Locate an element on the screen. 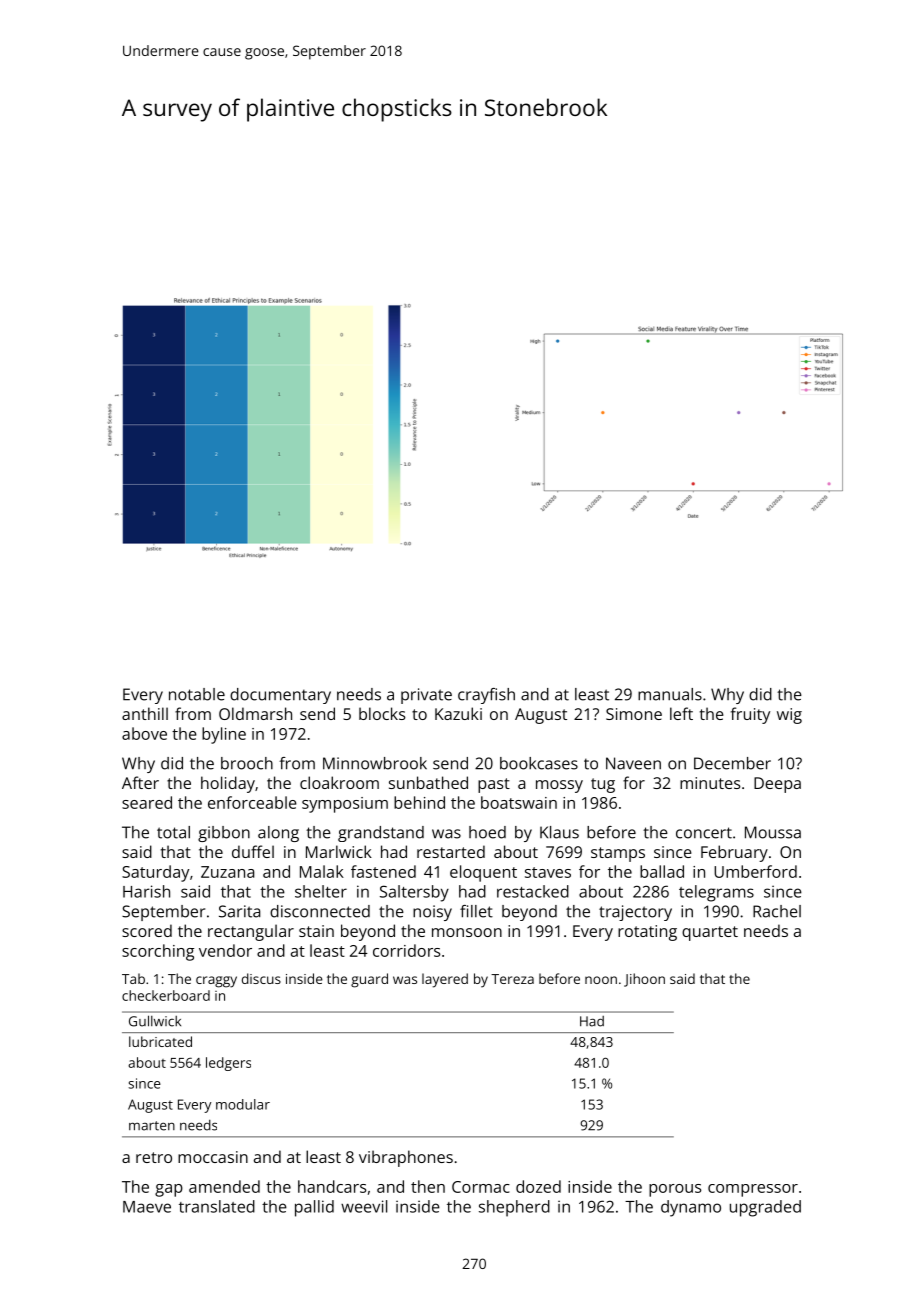  modular is located at coordinates (243, 1104).
